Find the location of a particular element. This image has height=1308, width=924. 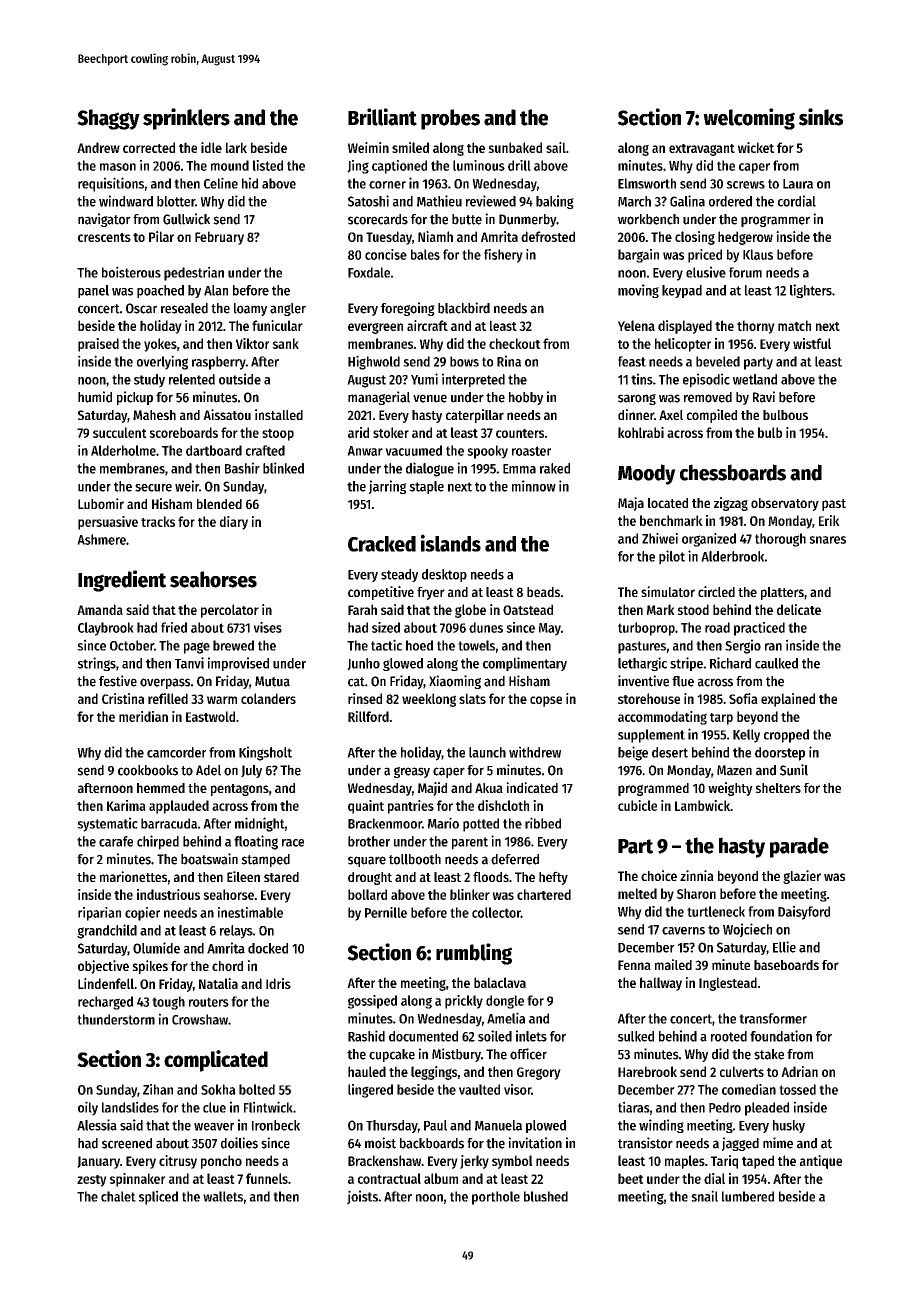

chalet is located at coordinates (118, 1196).
